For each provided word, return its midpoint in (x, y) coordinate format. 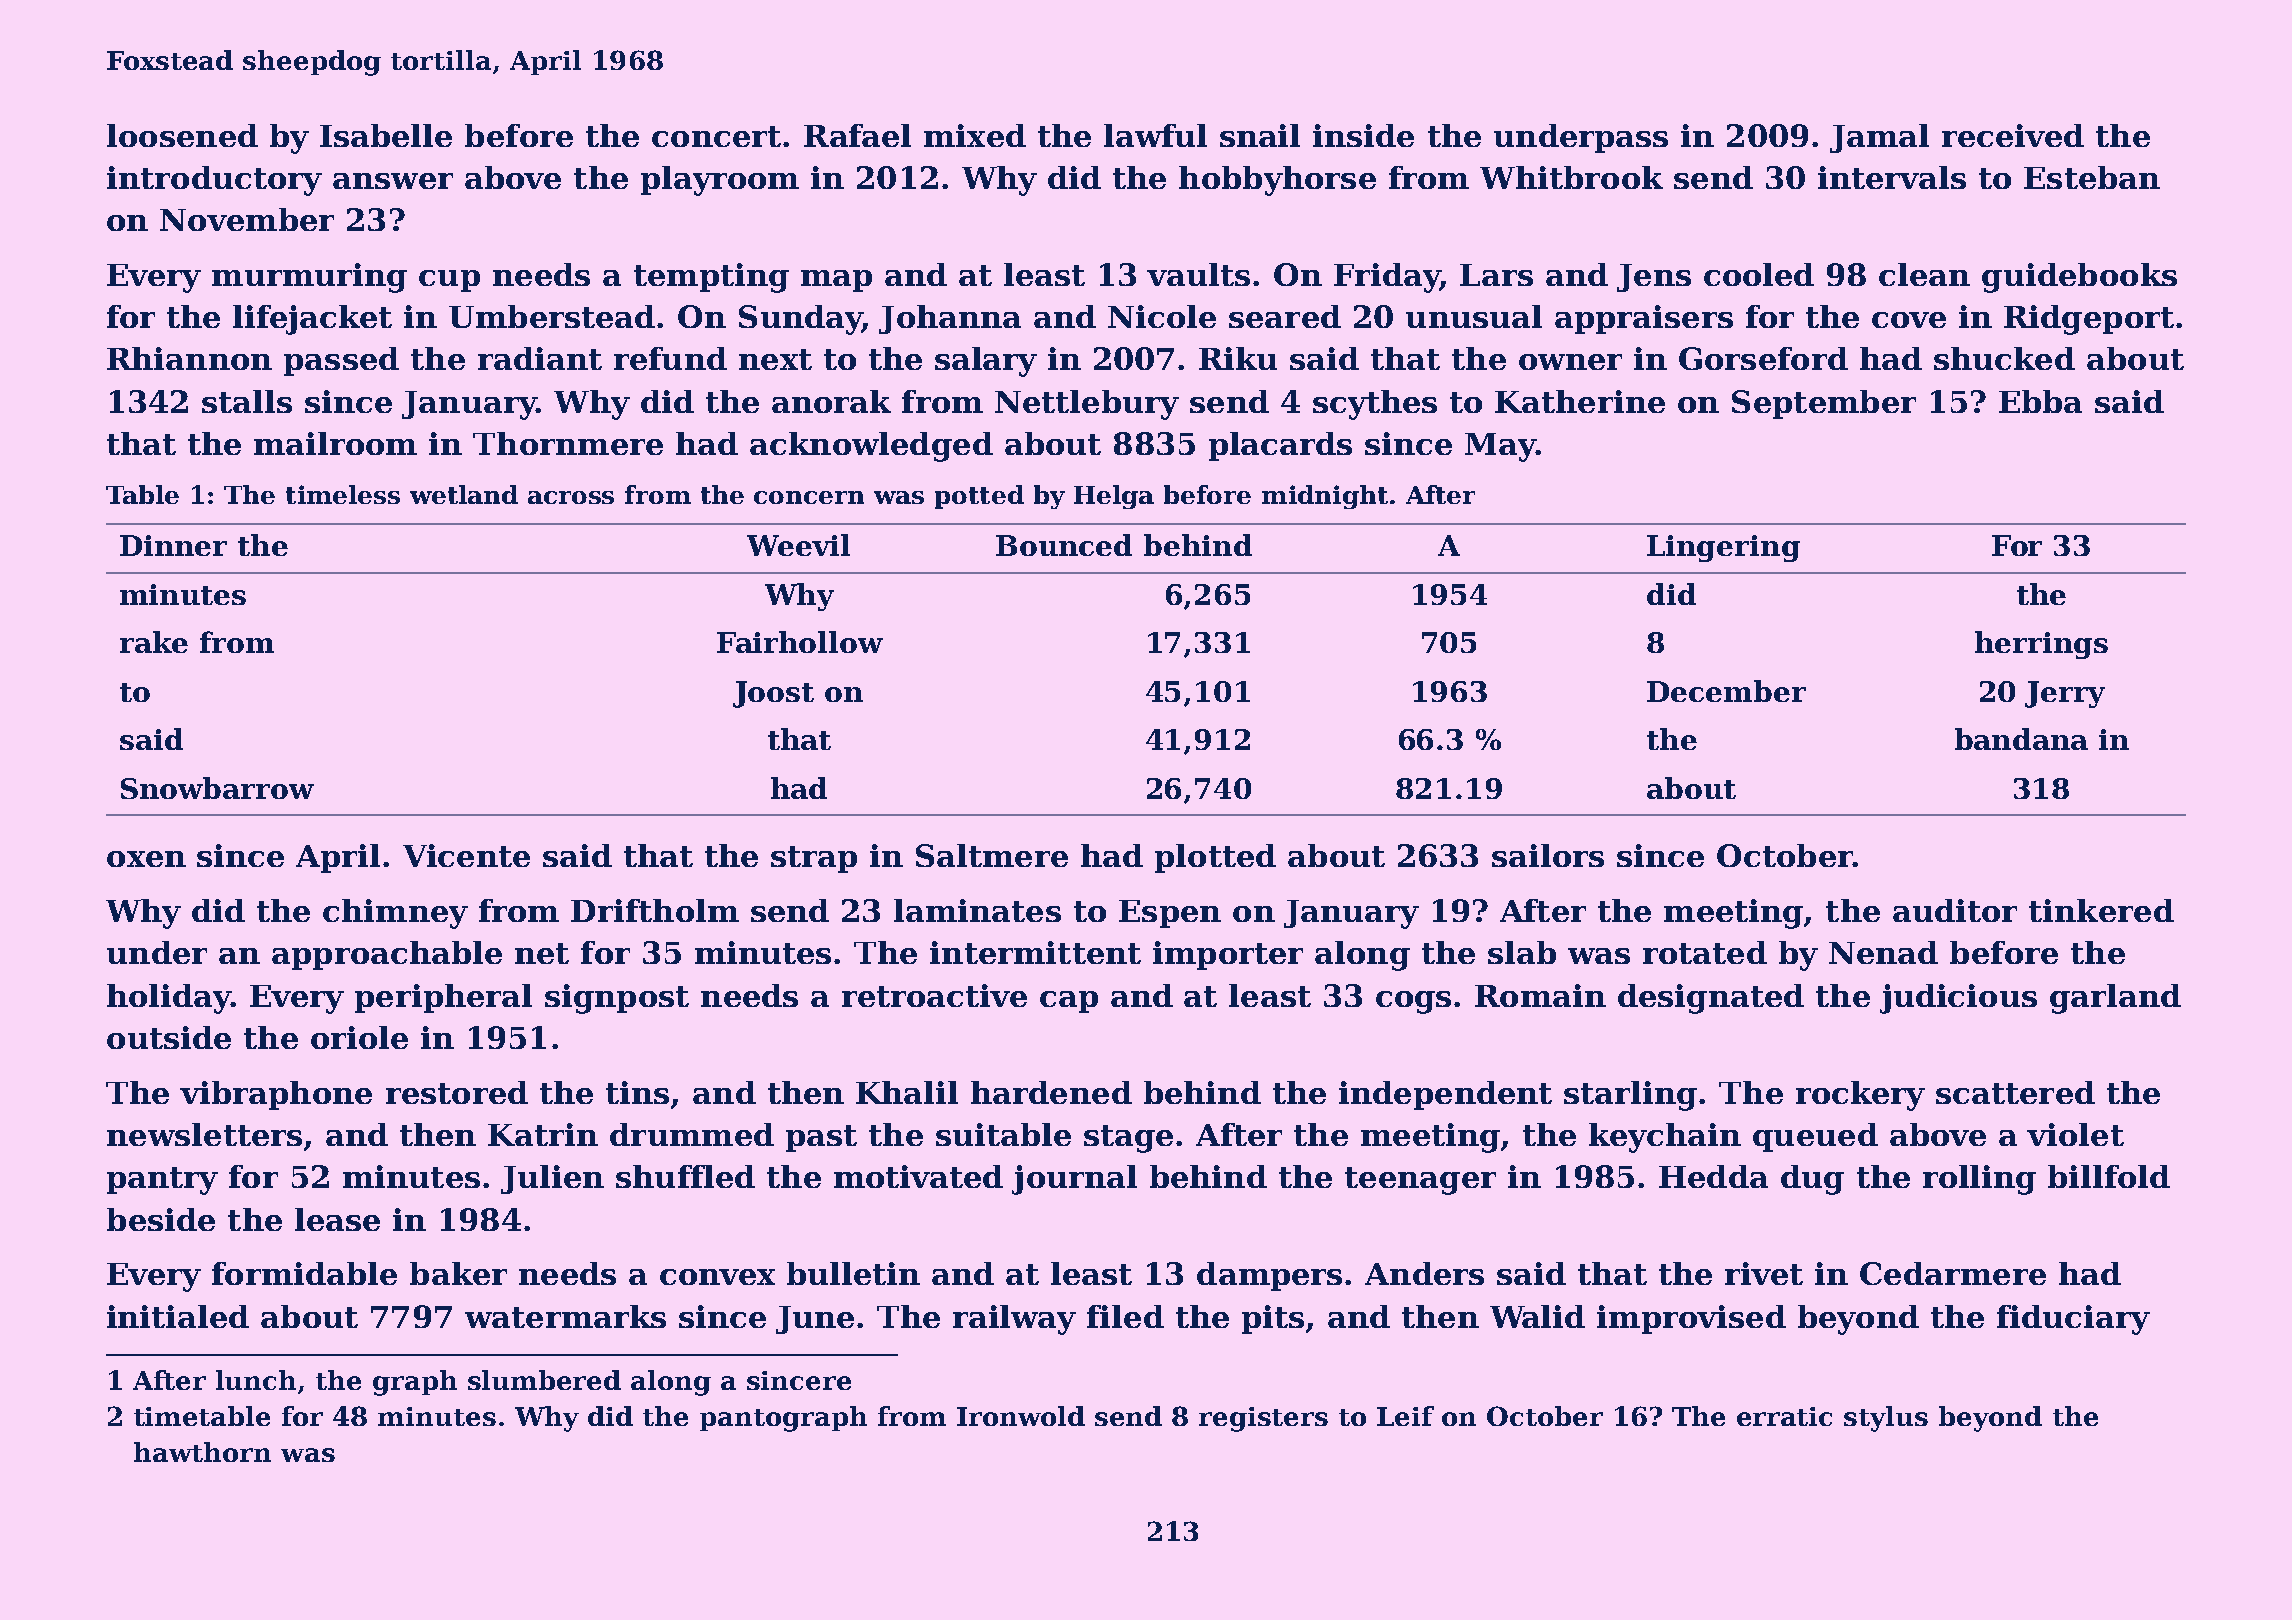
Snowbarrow (217, 788)
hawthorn (202, 1452)
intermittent (1035, 952)
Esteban (2092, 177)
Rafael (857, 135)
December (1726, 691)
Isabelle (386, 135)
